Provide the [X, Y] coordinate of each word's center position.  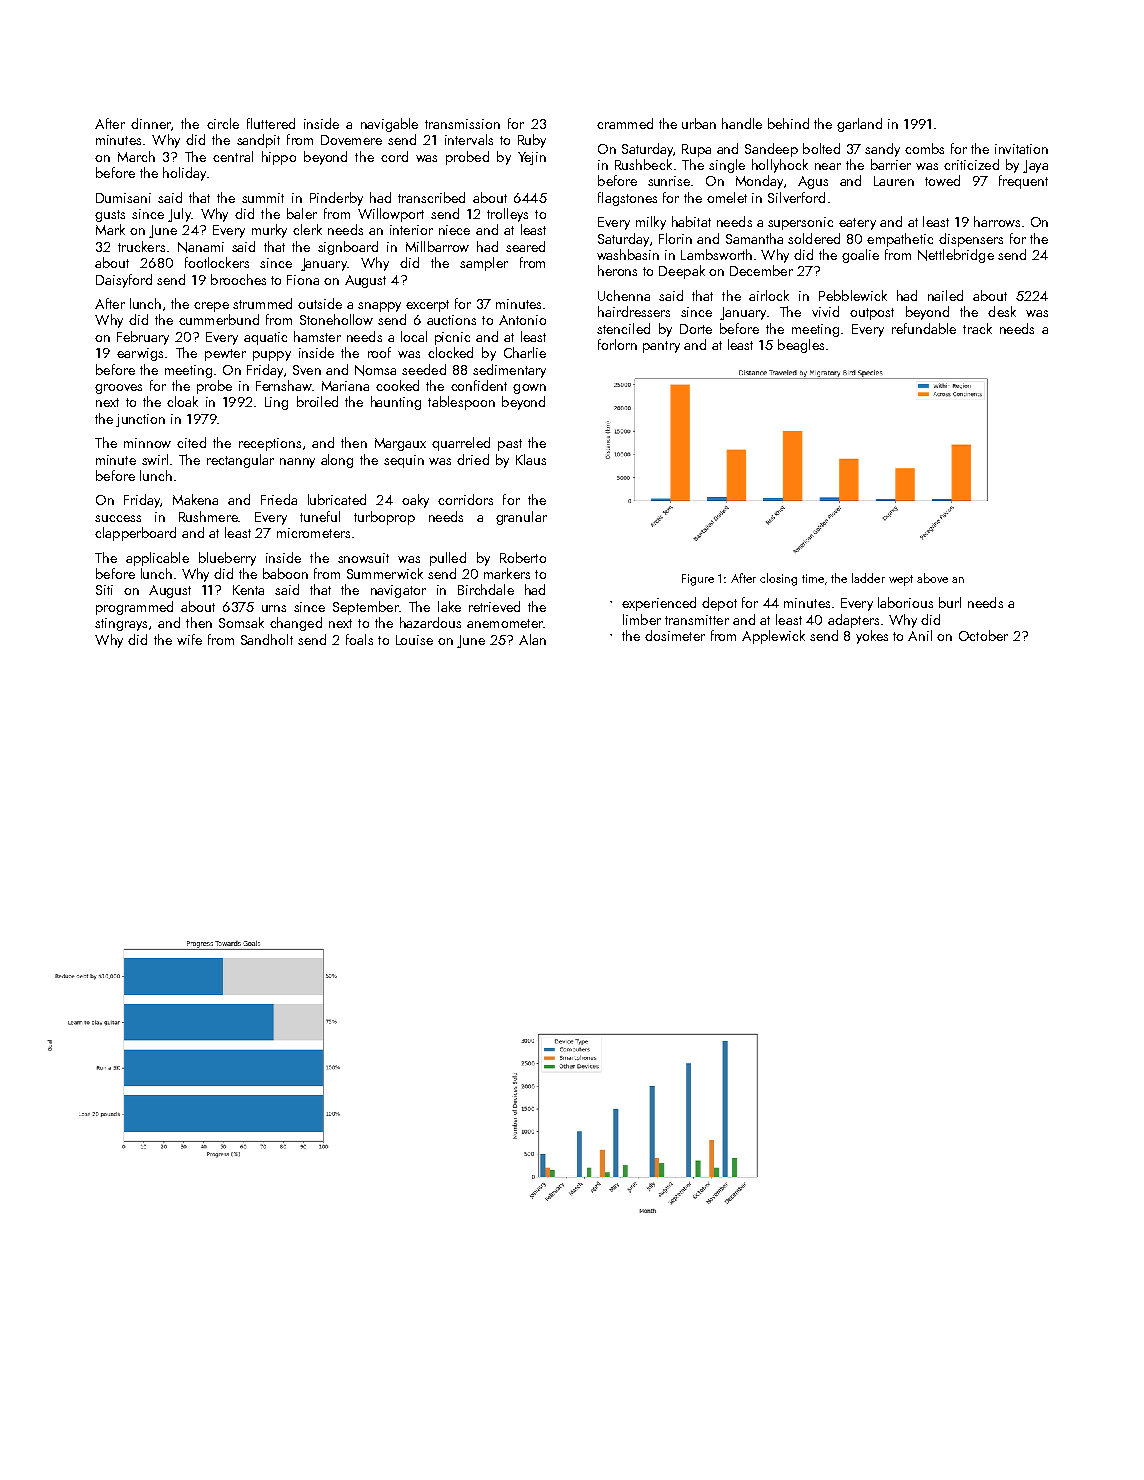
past [510, 445]
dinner [151, 123]
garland [859, 125]
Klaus [531, 459]
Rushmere [208, 516]
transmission [462, 124]
